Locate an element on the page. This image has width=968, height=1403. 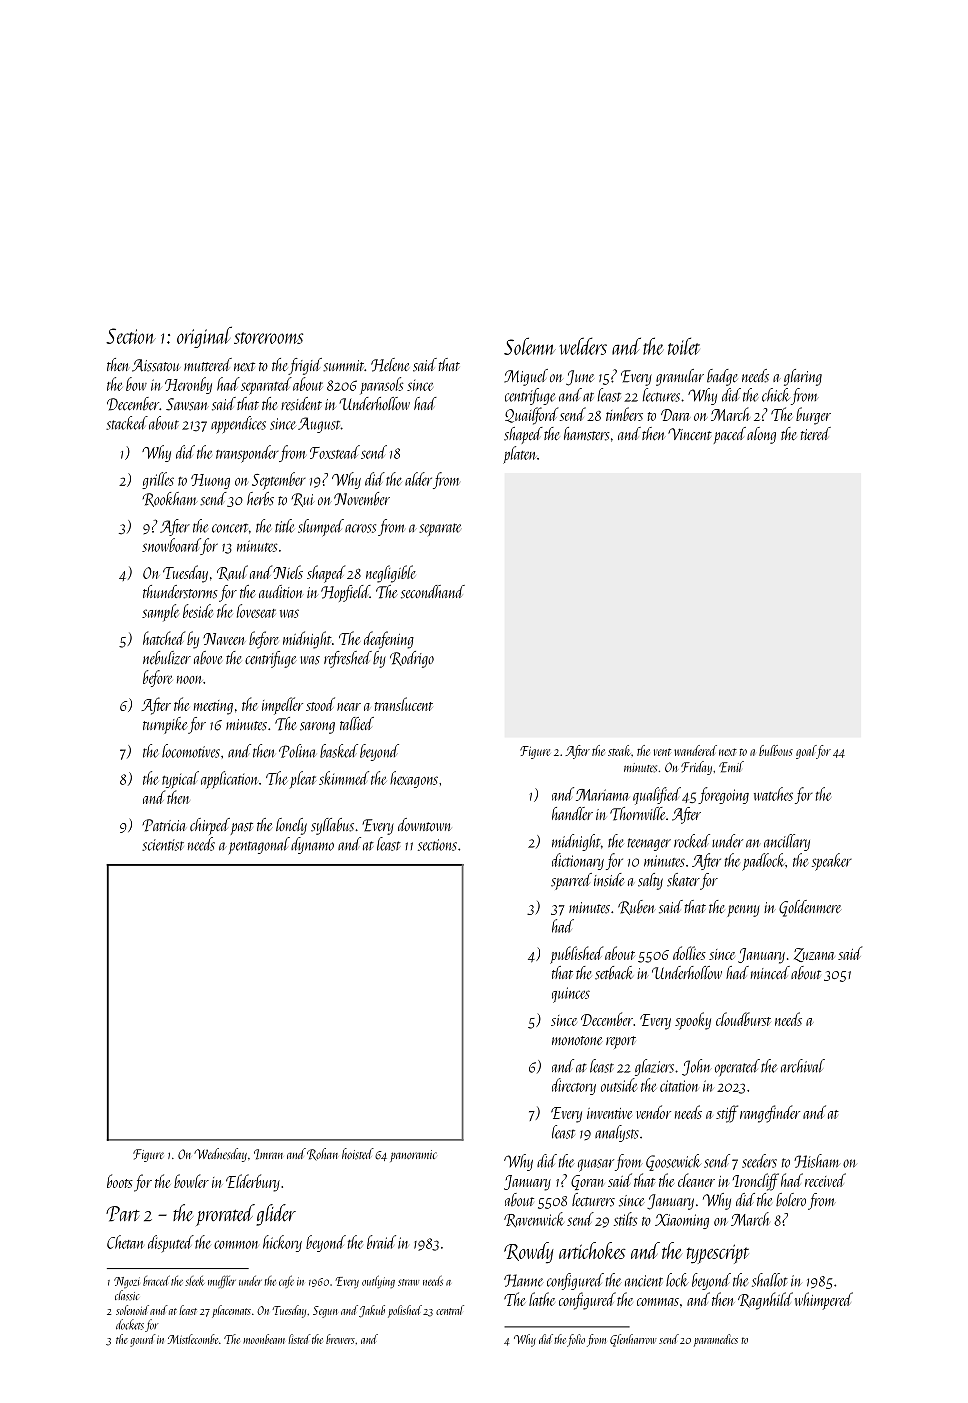
translucent is located at coordinates (404, 704).
